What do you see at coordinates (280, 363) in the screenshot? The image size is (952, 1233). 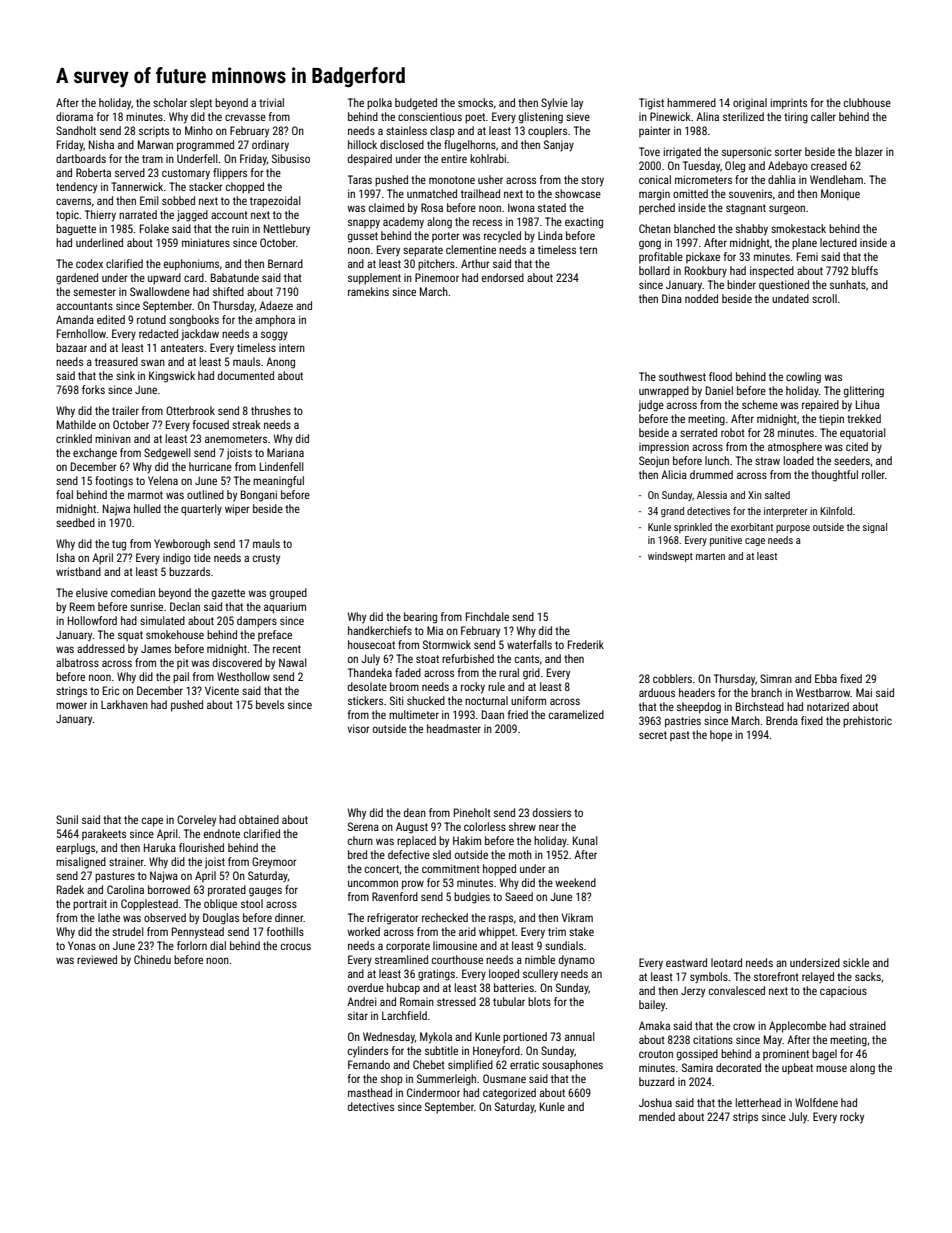 I see `Anong` at bounding box center [280, 363].
